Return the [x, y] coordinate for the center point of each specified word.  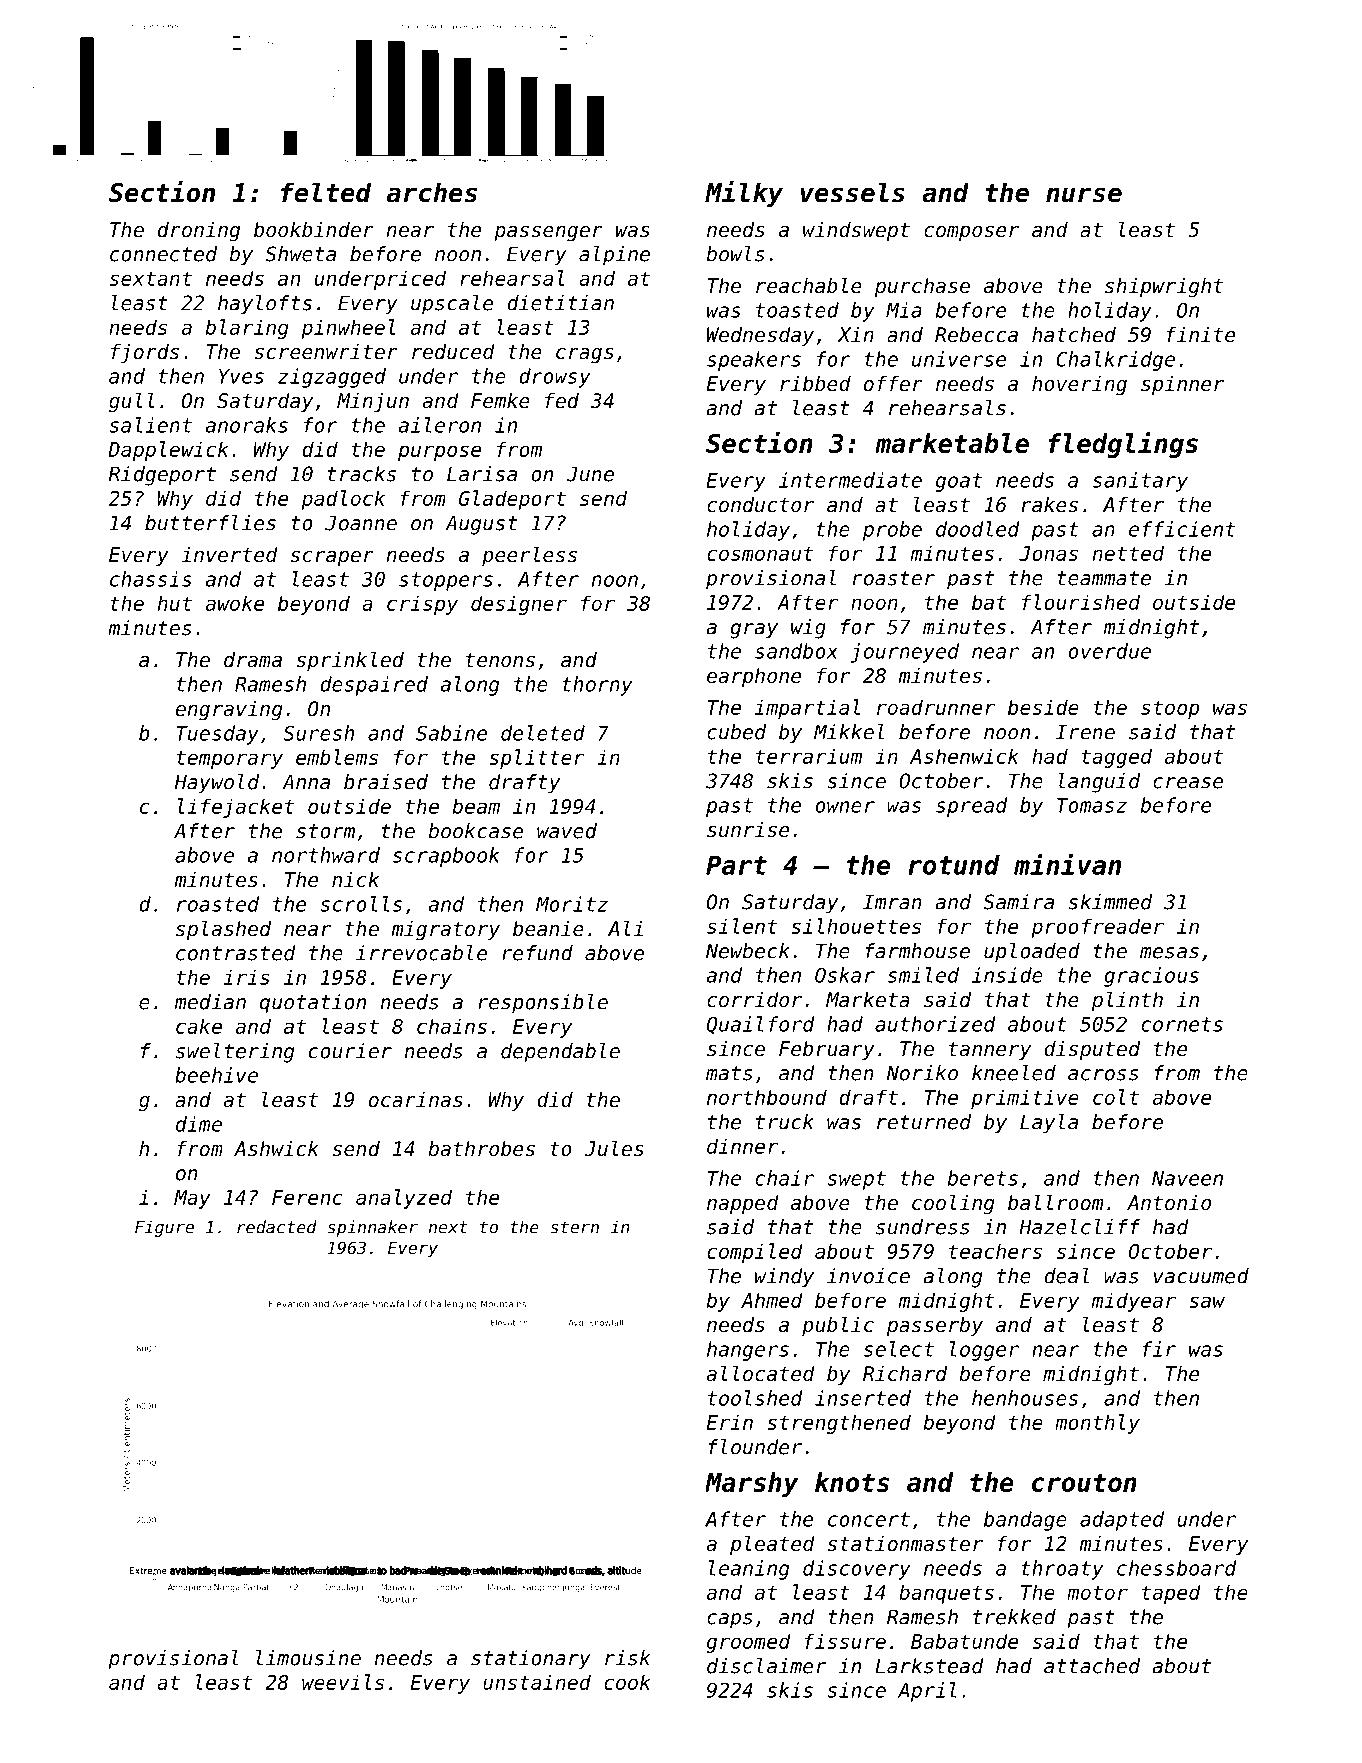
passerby [935, 1326]
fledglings [1123, 445]
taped [1171, 1594]
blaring [247, 329]
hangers [748, 1351]
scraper [332, 558]
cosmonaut [760, 553]
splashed [223, 930]
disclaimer [767, 1666]
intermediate [850, 480]
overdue [1109, 651]
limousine [308, 1658]
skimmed [1110, 902]
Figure [164, 1228]
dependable [560, 1053]
